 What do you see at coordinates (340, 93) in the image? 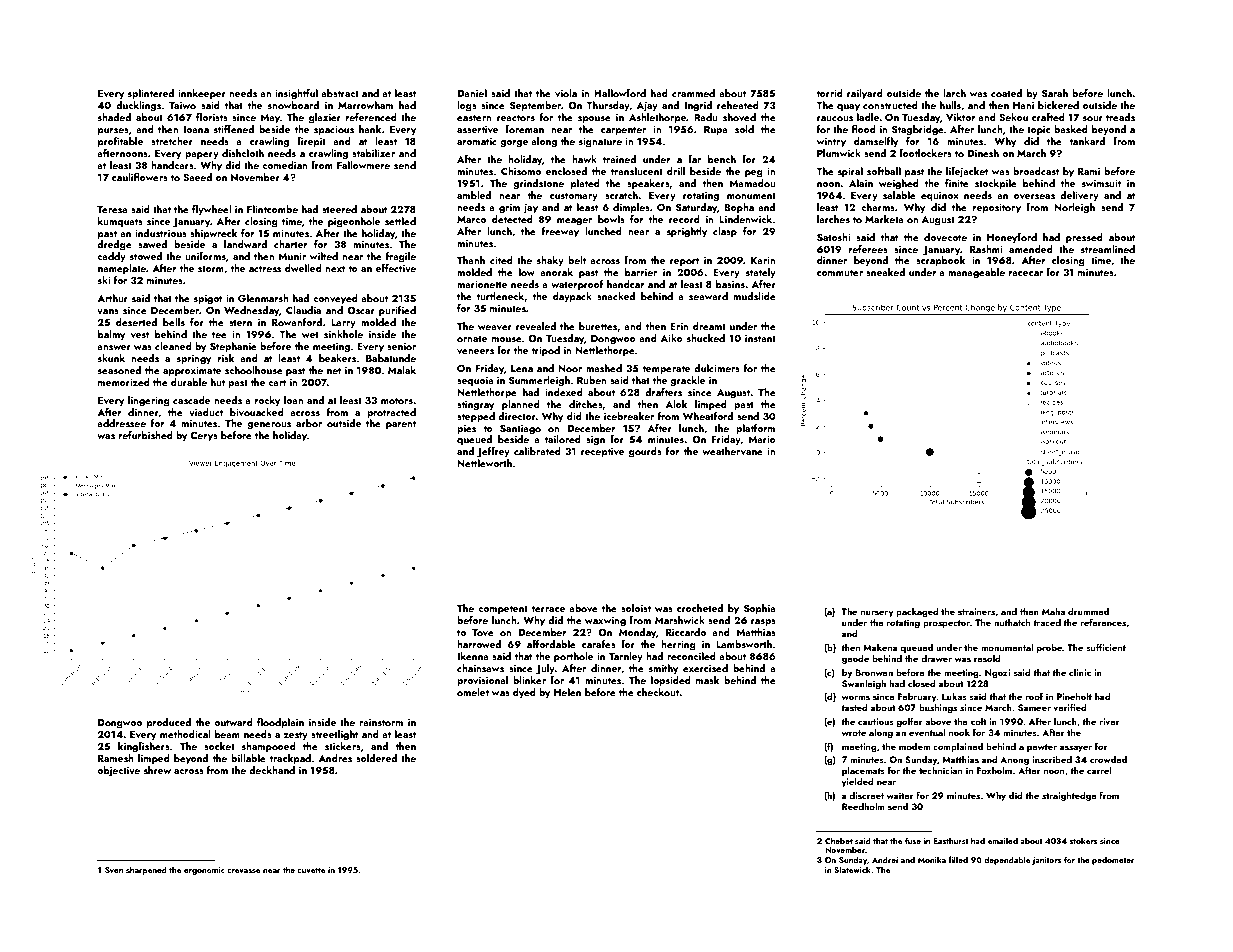
I see `abstract` at bounding box center [340, 93].
